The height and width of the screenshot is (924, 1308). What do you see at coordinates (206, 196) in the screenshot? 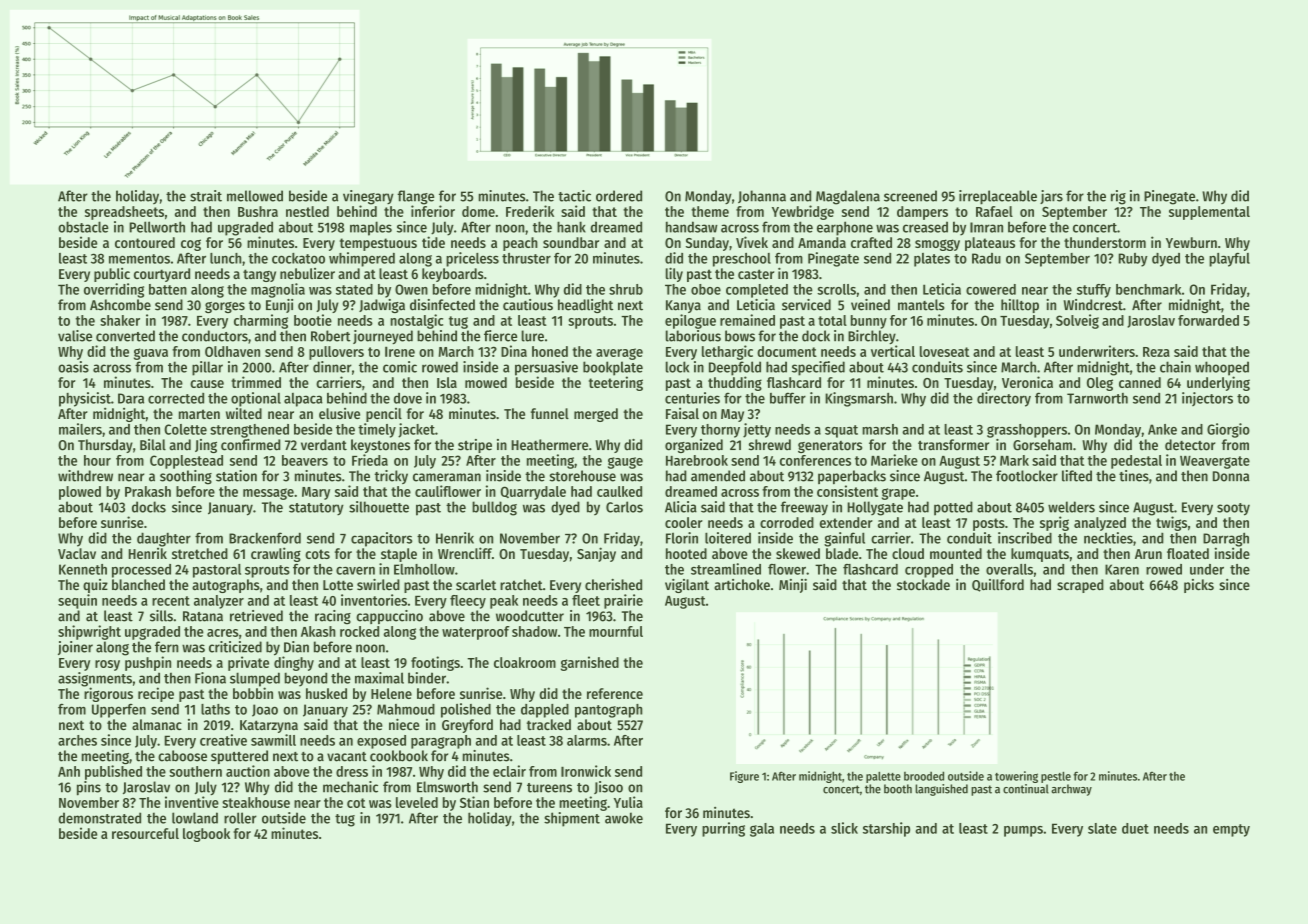
I see `strait` at bounding box center [206, 196].
